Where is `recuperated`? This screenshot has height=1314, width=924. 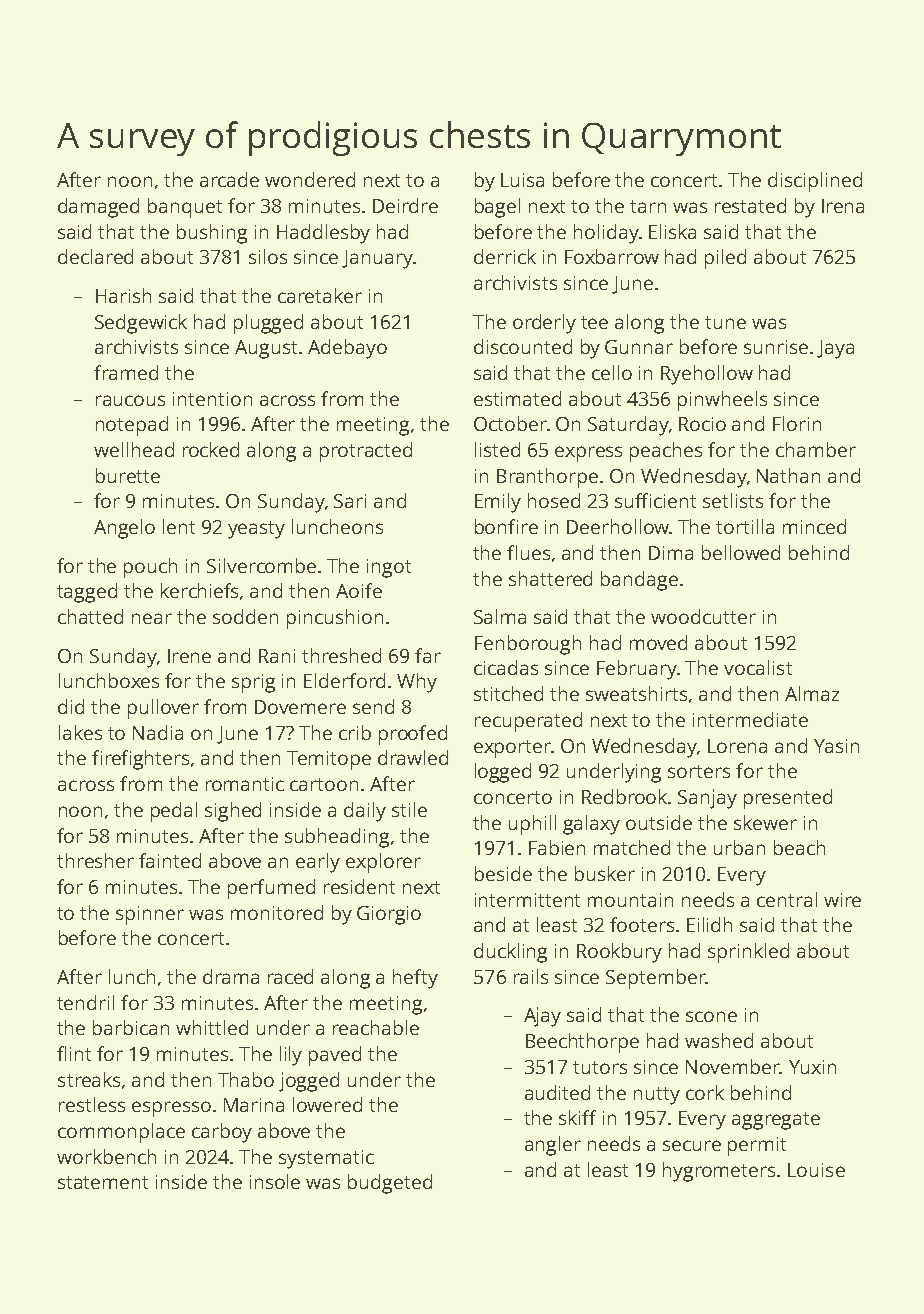
recuperated is located at coordinates (528, 722).
